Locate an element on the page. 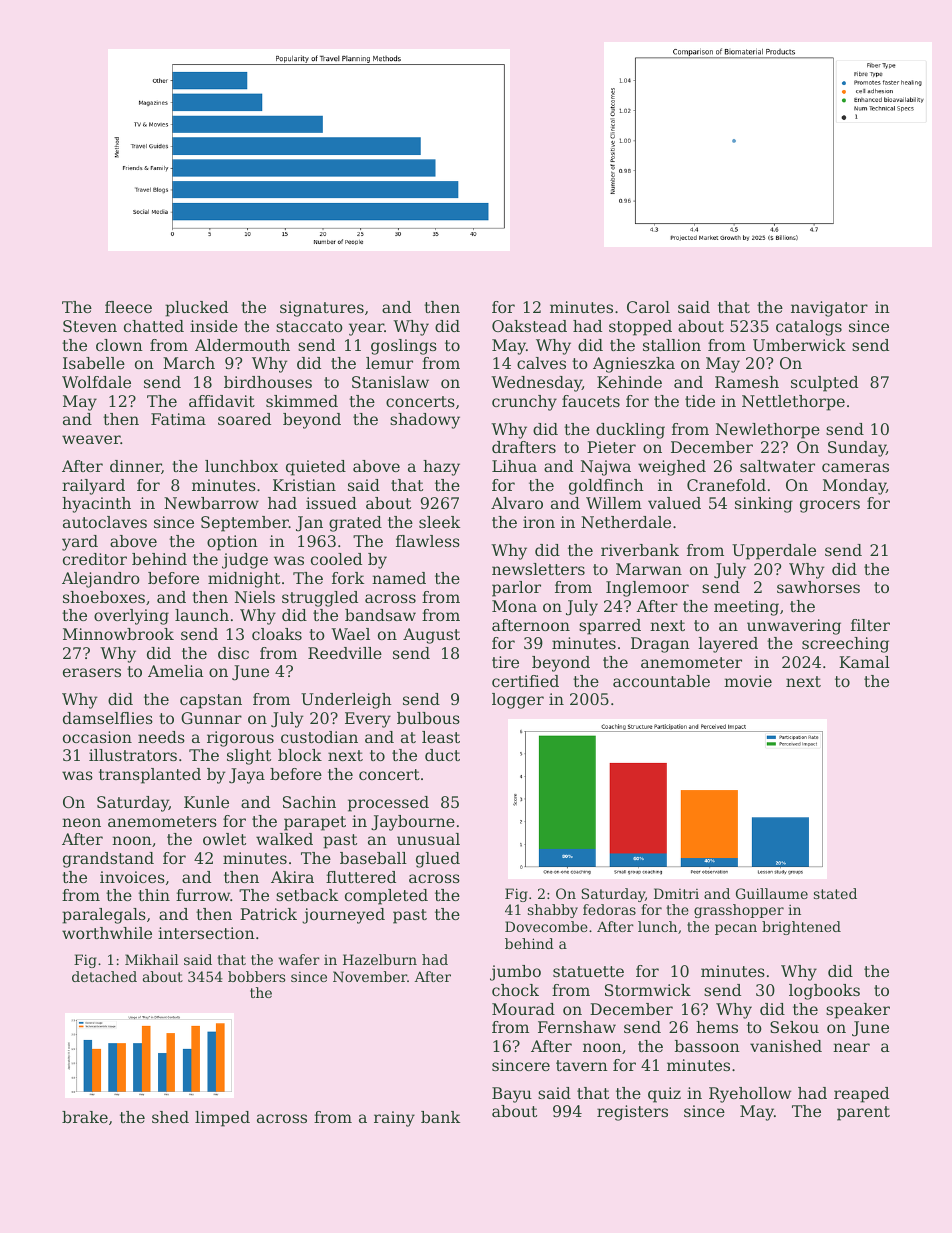 The height and width of the image is (1233, 952). occasion is located at coordinates (97, 737).
